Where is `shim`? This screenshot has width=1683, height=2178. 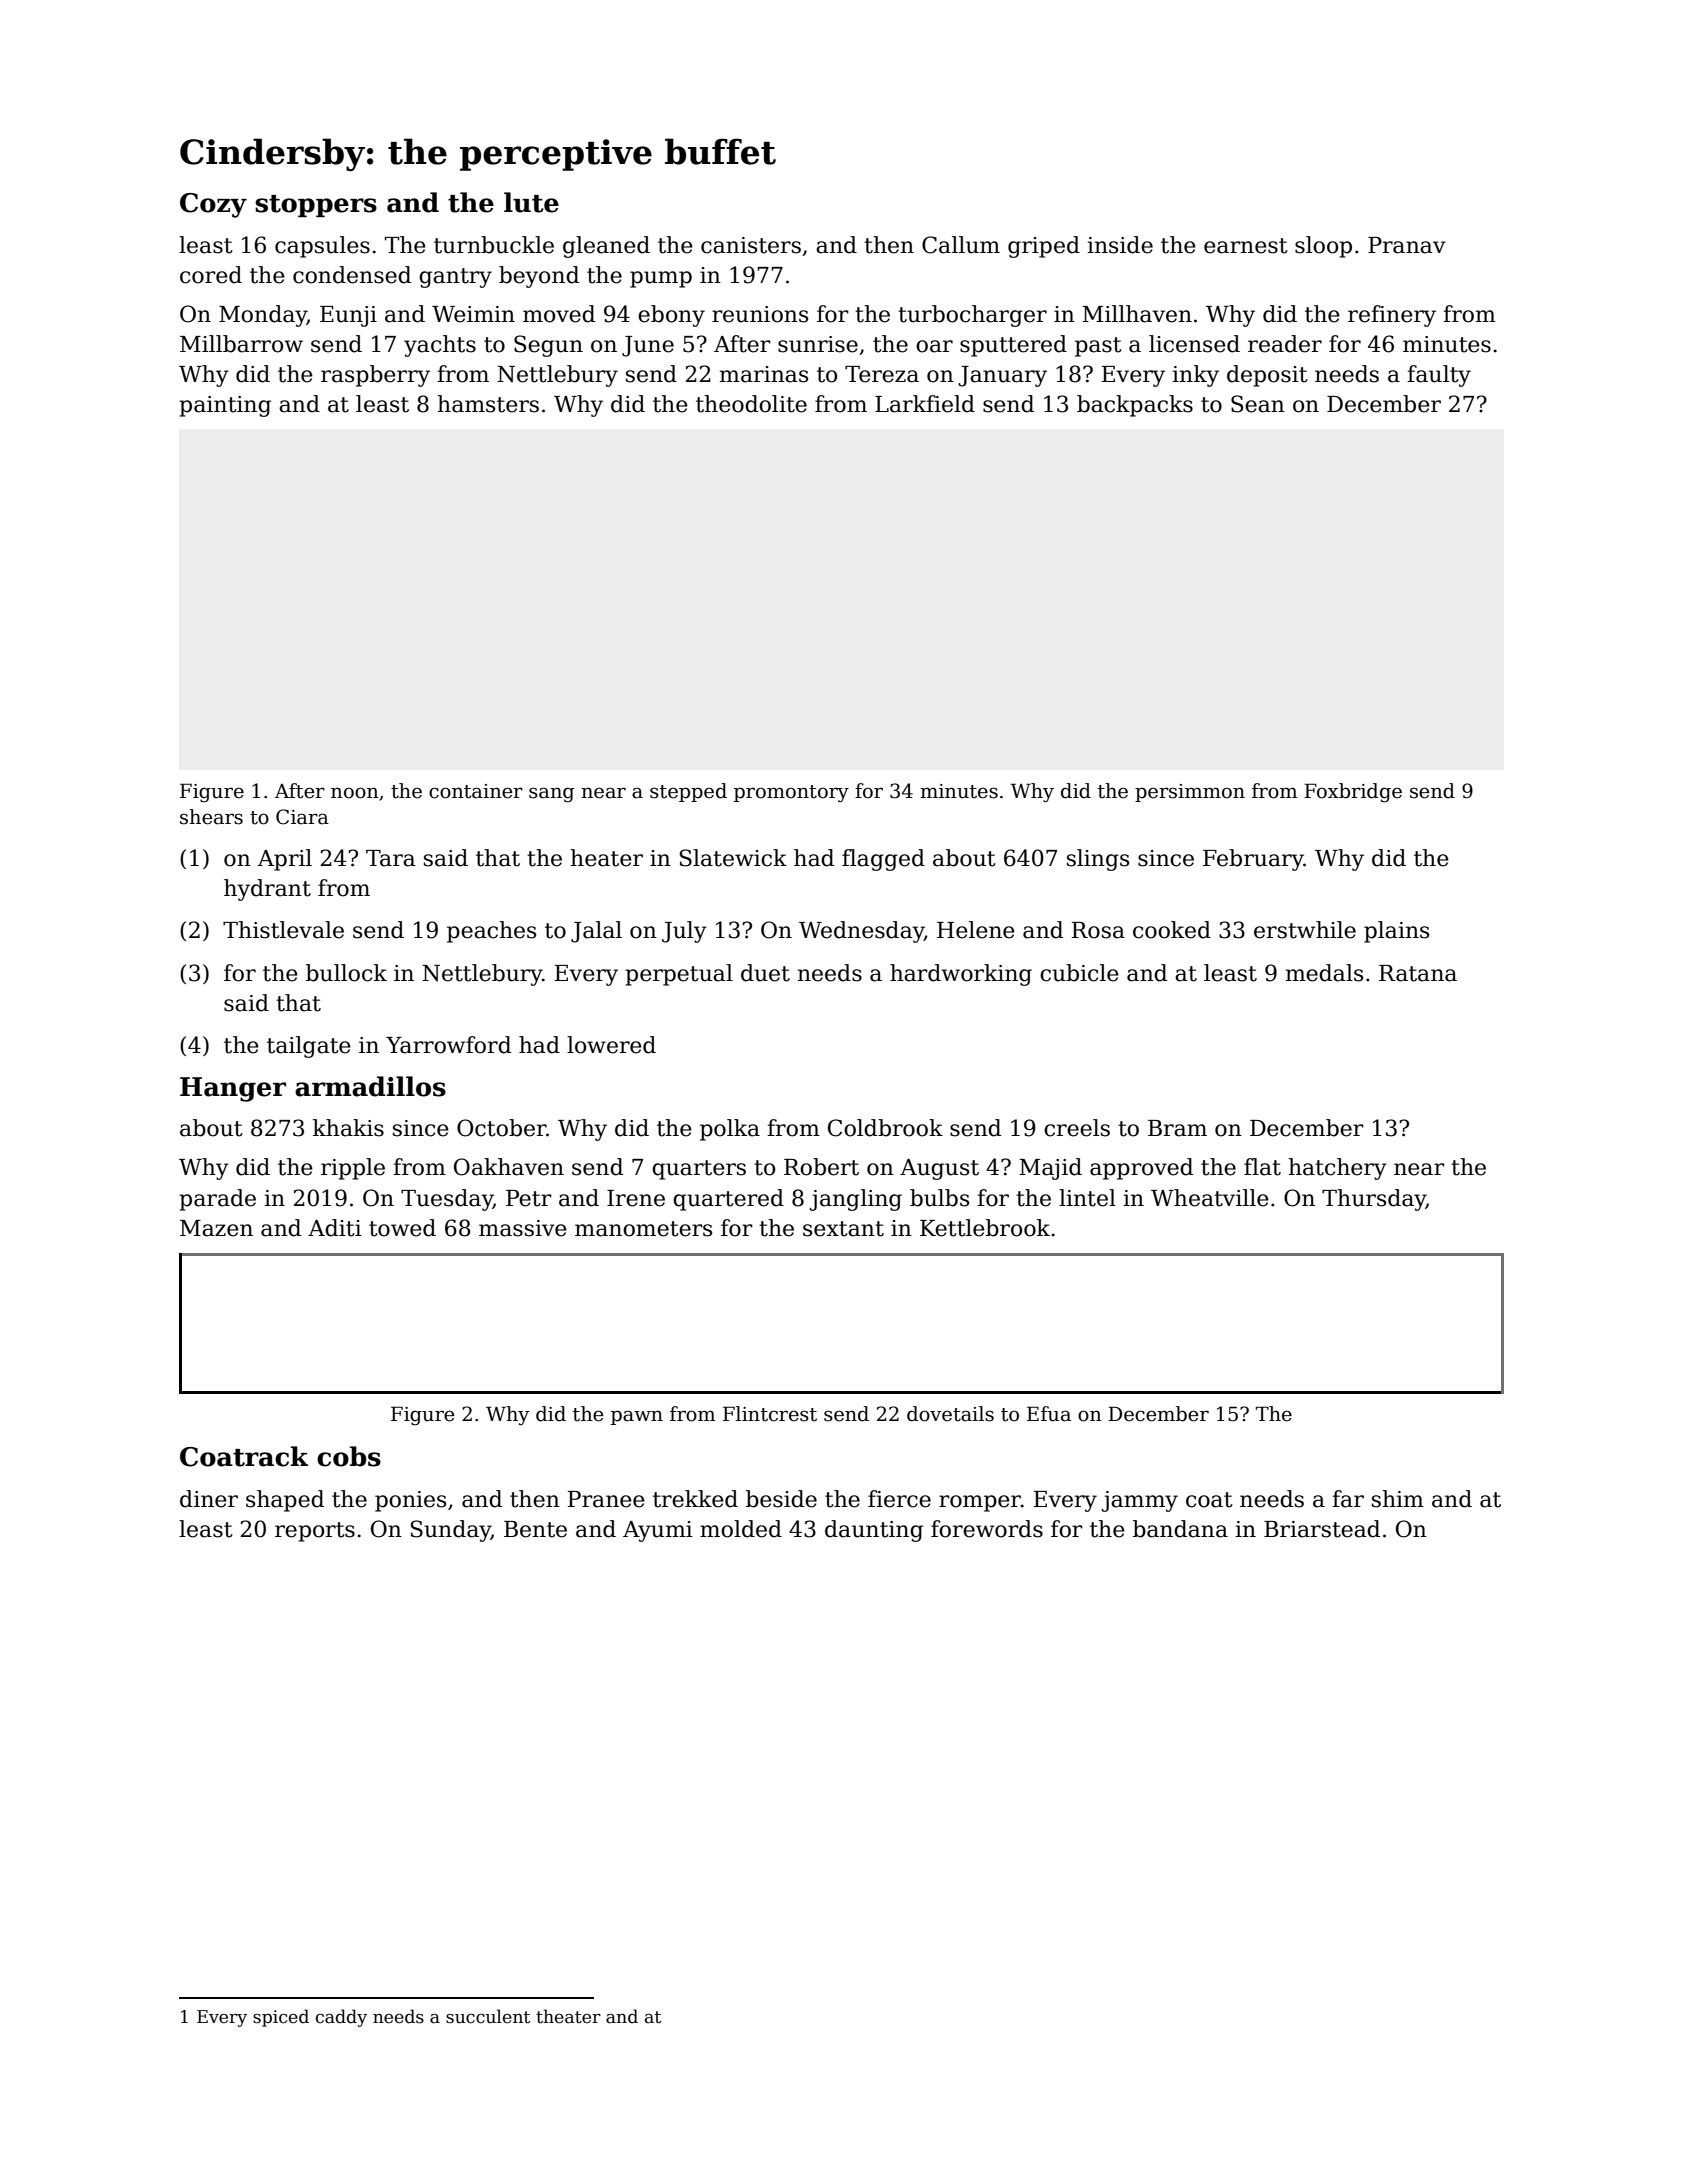
shim is located at coordinates (1398, 1499).
